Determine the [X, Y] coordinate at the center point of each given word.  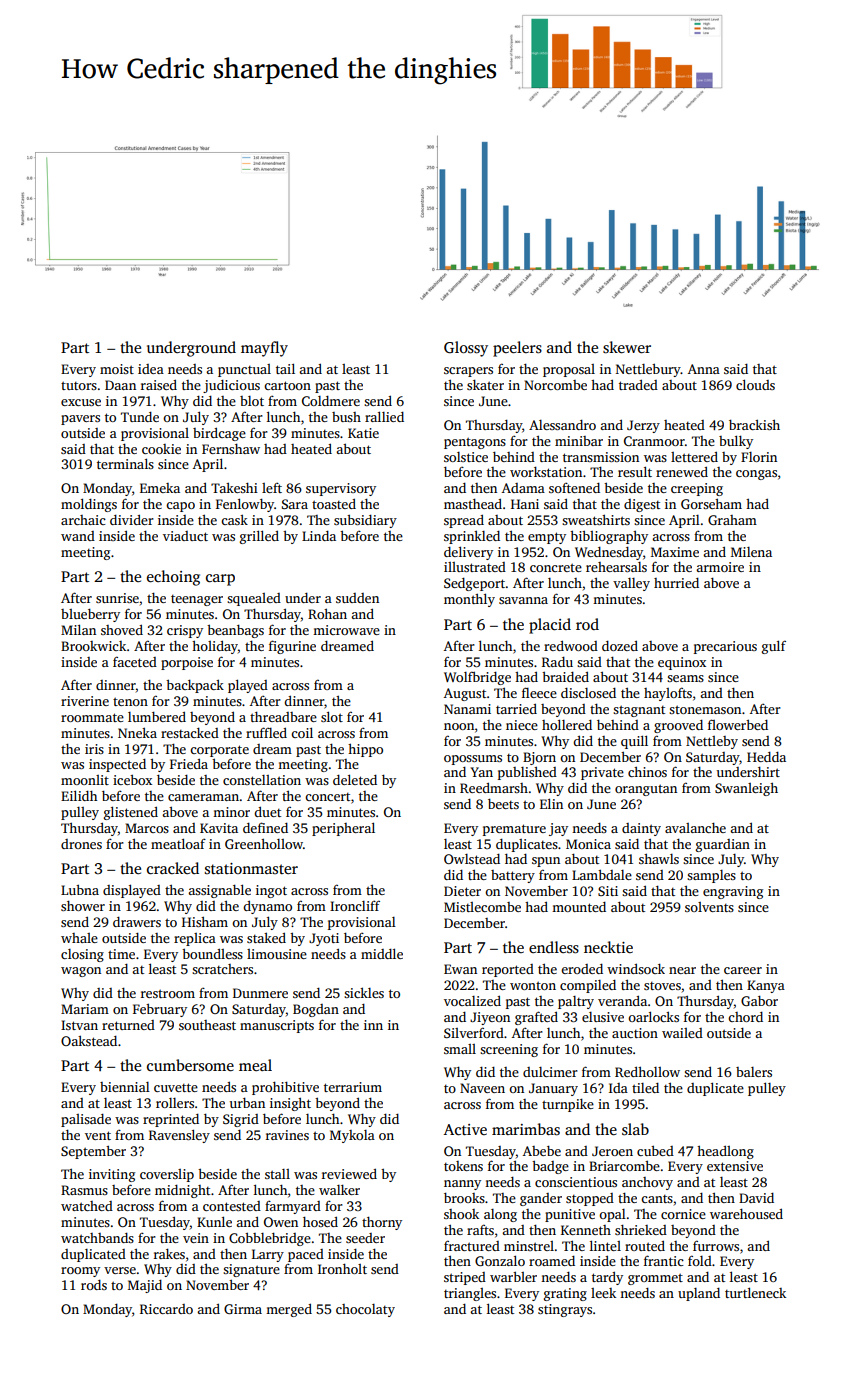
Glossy [466, 349]
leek [603, 1293]
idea [151, 369]
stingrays [565, 1310]
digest [642, 505]
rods [94, 1285]
